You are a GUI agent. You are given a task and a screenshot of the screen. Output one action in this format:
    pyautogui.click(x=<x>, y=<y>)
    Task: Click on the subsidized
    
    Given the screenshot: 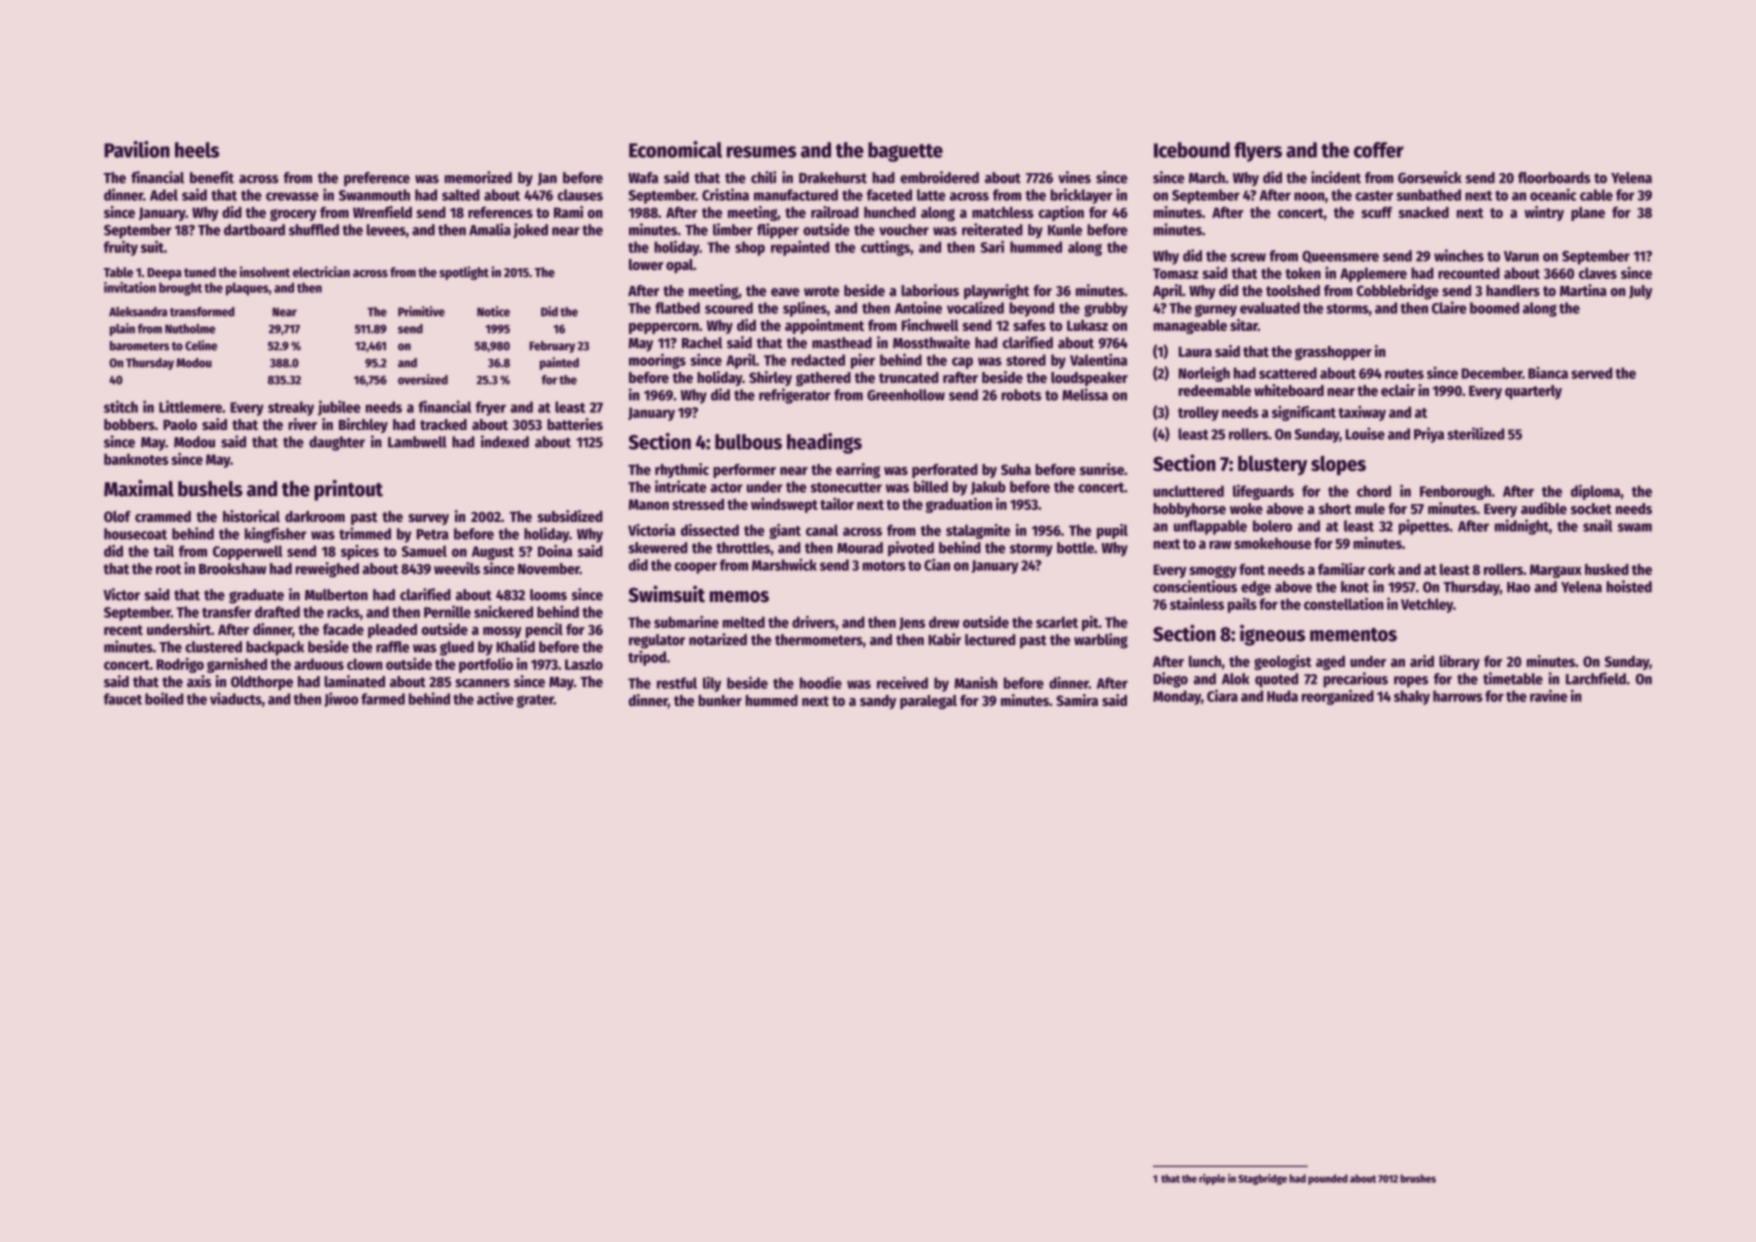 What is the action you would take?
    pyautogui.click(x=570, y=516)
